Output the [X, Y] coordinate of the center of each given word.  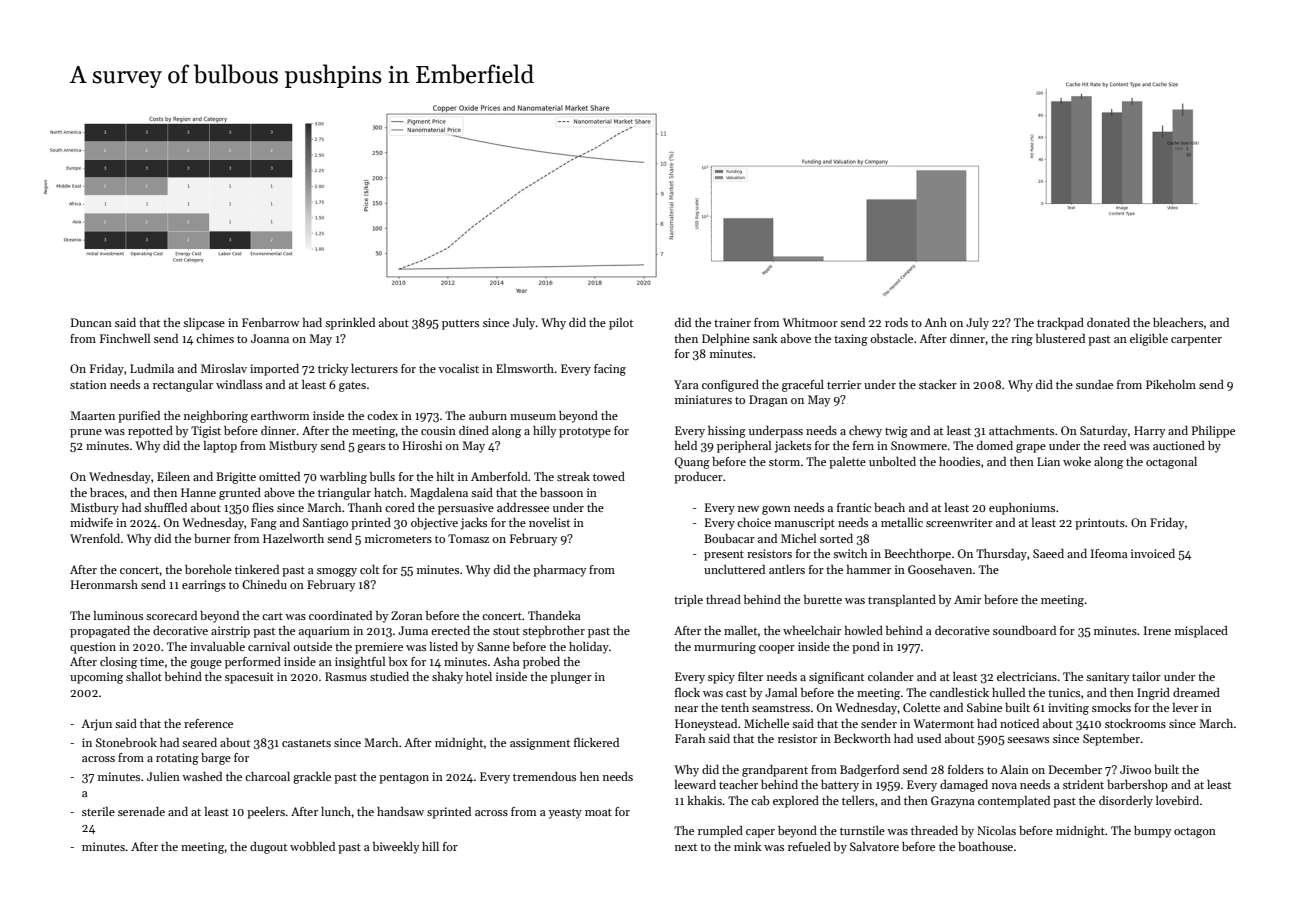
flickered [596, 742]
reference [208, 723]
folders [966, 769]
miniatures [703, 399]
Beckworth [862, 738]
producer [698, 478]
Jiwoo [1135, 769]
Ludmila [152, 368]
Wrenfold [95, 538]
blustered [1060, 338]
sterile [98, 811]
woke [1077, 461]
